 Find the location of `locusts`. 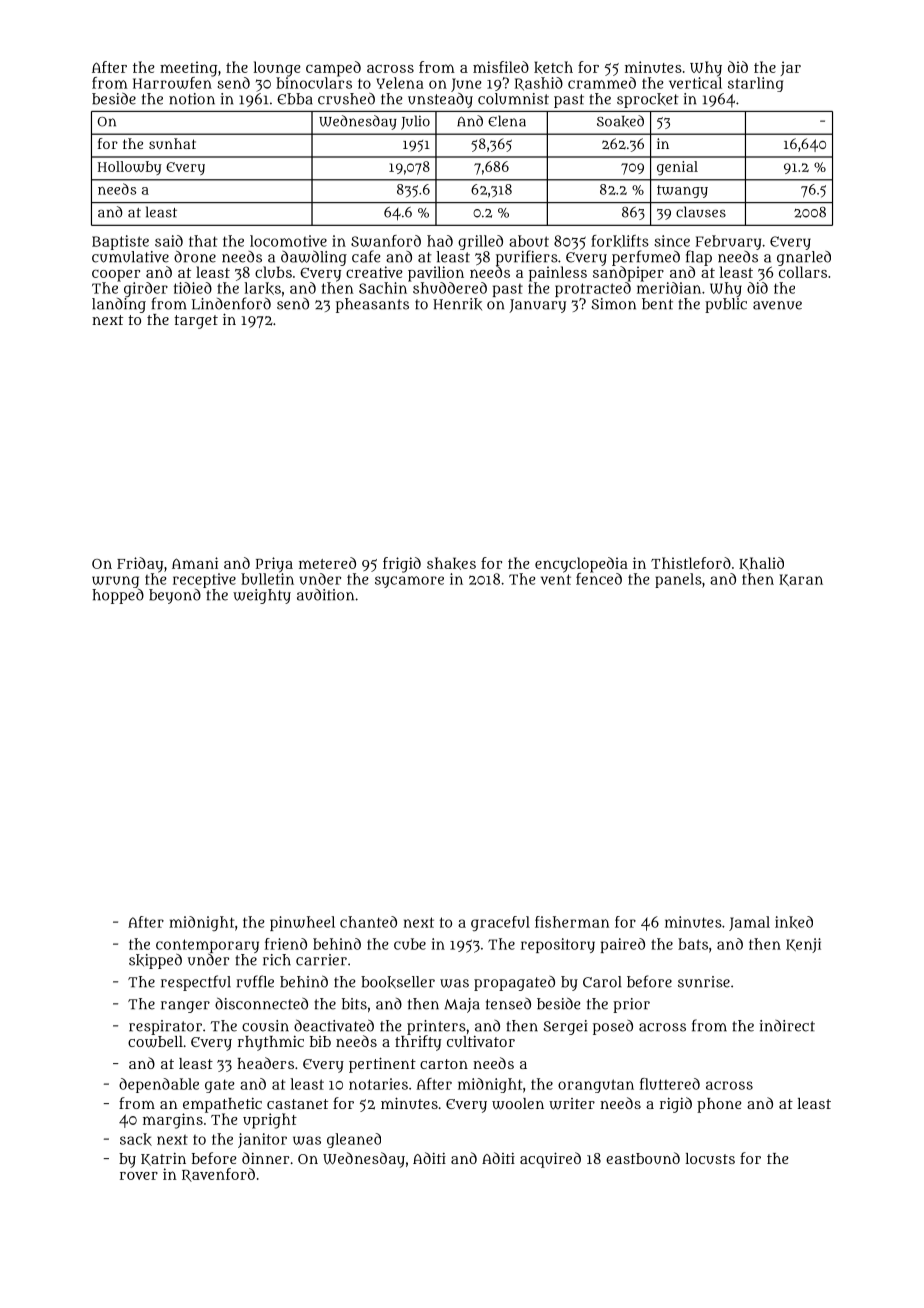

locusts is located at coordinates (710, 1158).
